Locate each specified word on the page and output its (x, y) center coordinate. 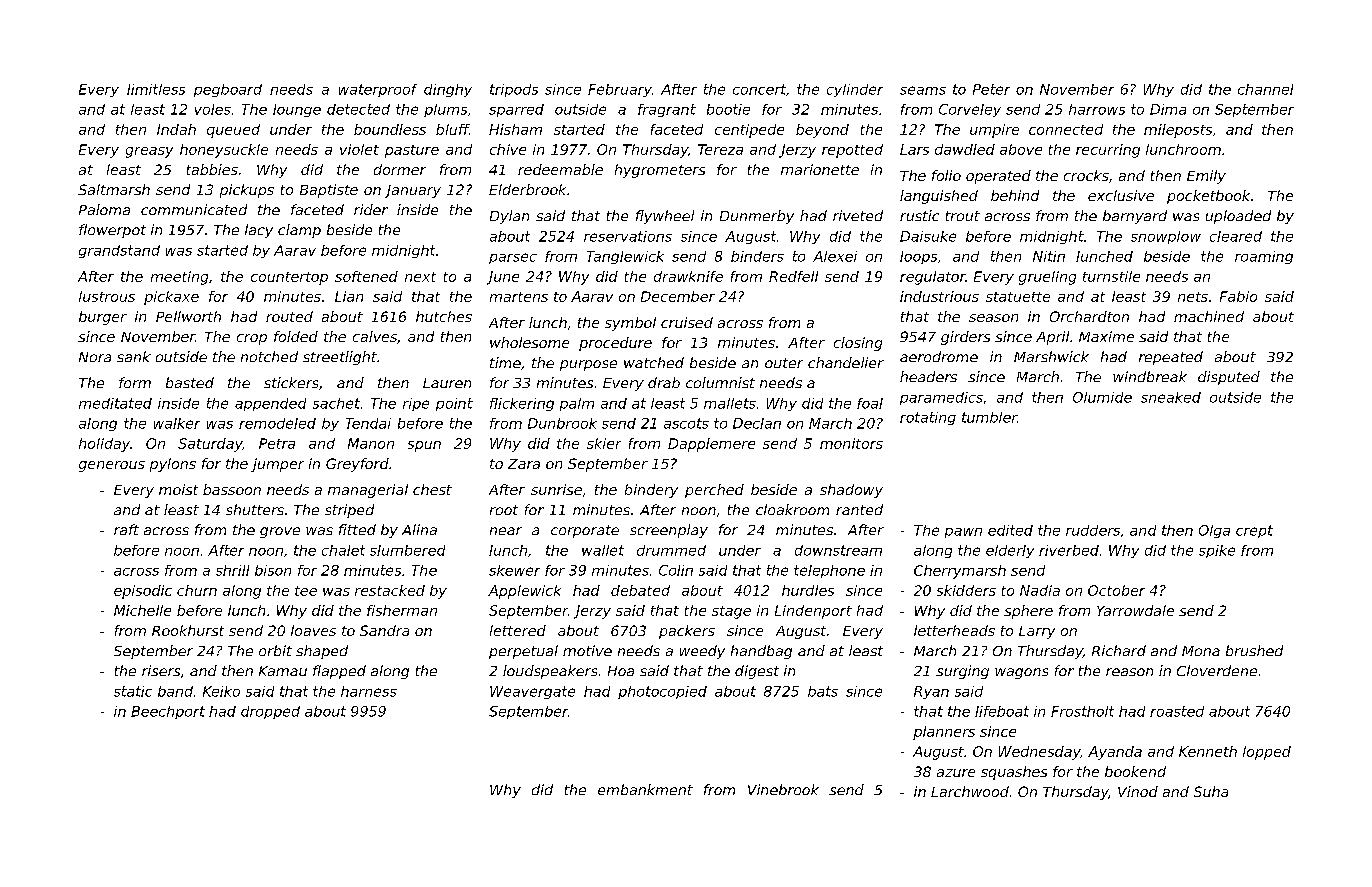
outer (784, 363)
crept (1254, 531)
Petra (277, 443)
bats (823, 691)
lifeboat (1002, 711)
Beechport (168, 712)
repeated (1171, 358)
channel (1265, 89)
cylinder (855, 90)
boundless (390, 129)
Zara (524, 464)
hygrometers (660, 171)
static (133, 691)
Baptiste (329, 191)
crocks (1086, 175)
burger (103, 318)
